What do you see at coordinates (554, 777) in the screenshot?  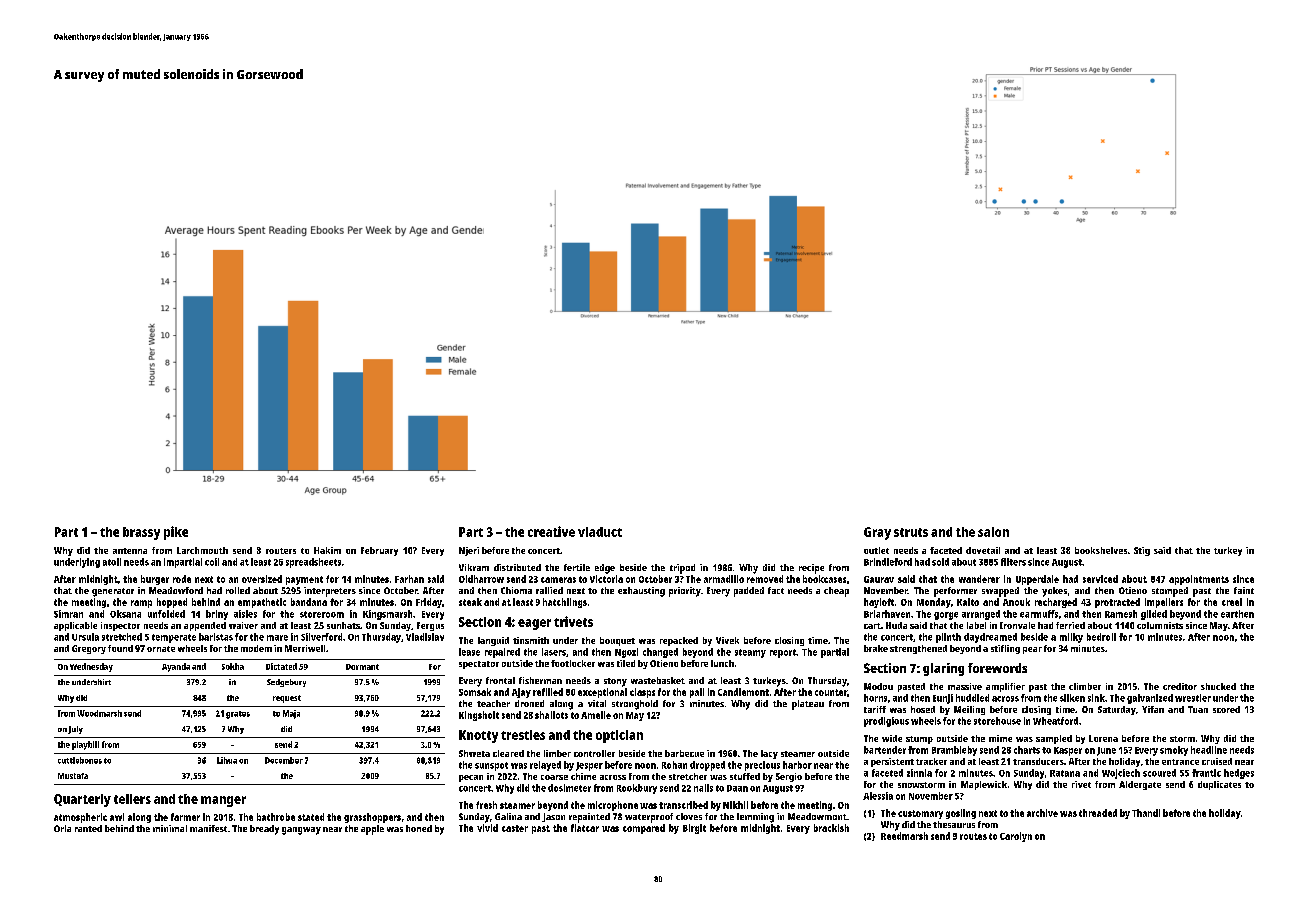 I see `coarse` at bounding box center [554, 777].
